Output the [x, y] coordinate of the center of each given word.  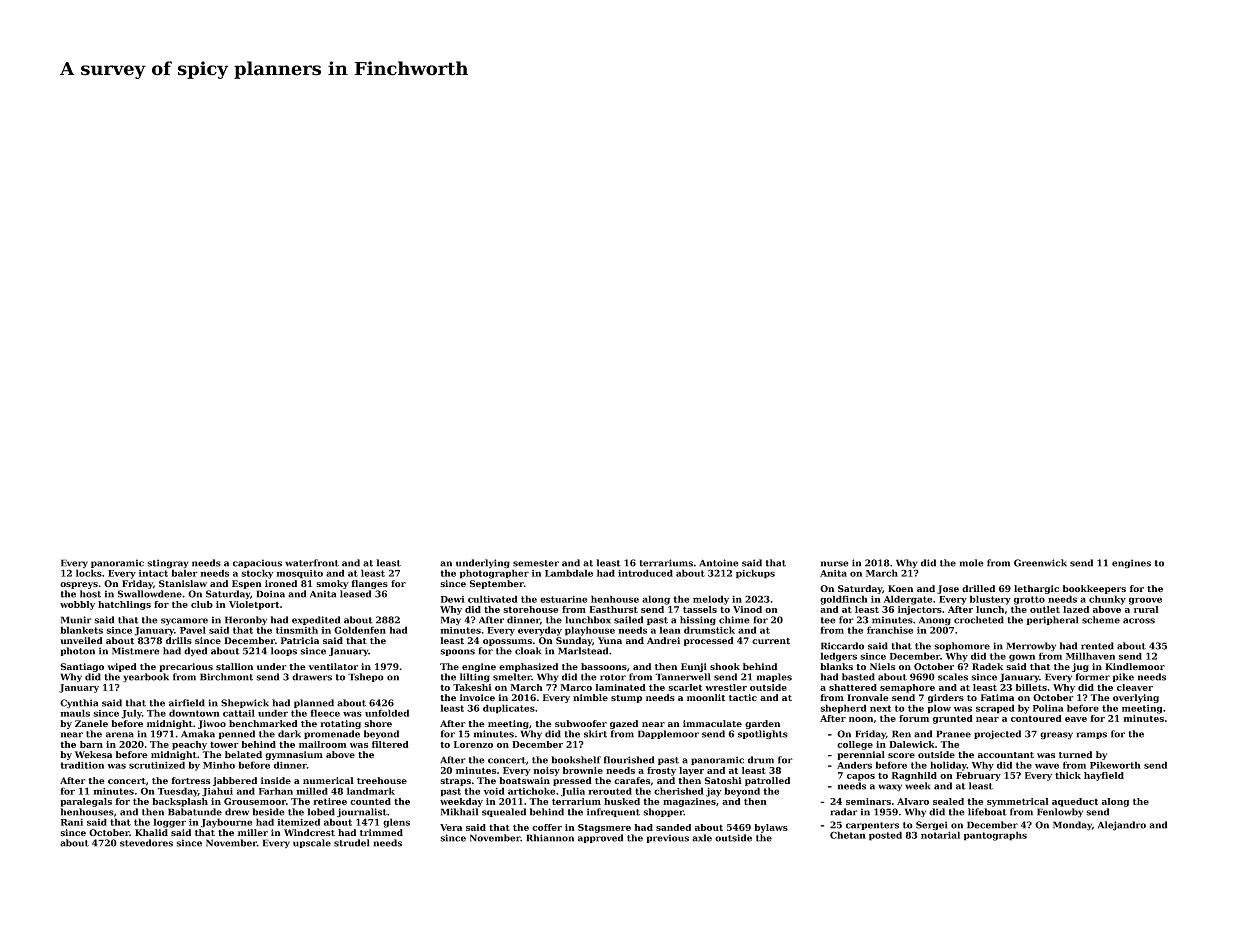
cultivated [493, 599]
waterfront [312, 563]
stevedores [146, 843]
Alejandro [1122, 826]
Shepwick [245, 703]
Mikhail [459, 812]
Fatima [997, 697]
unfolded [387, 713]
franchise [890, 630]
